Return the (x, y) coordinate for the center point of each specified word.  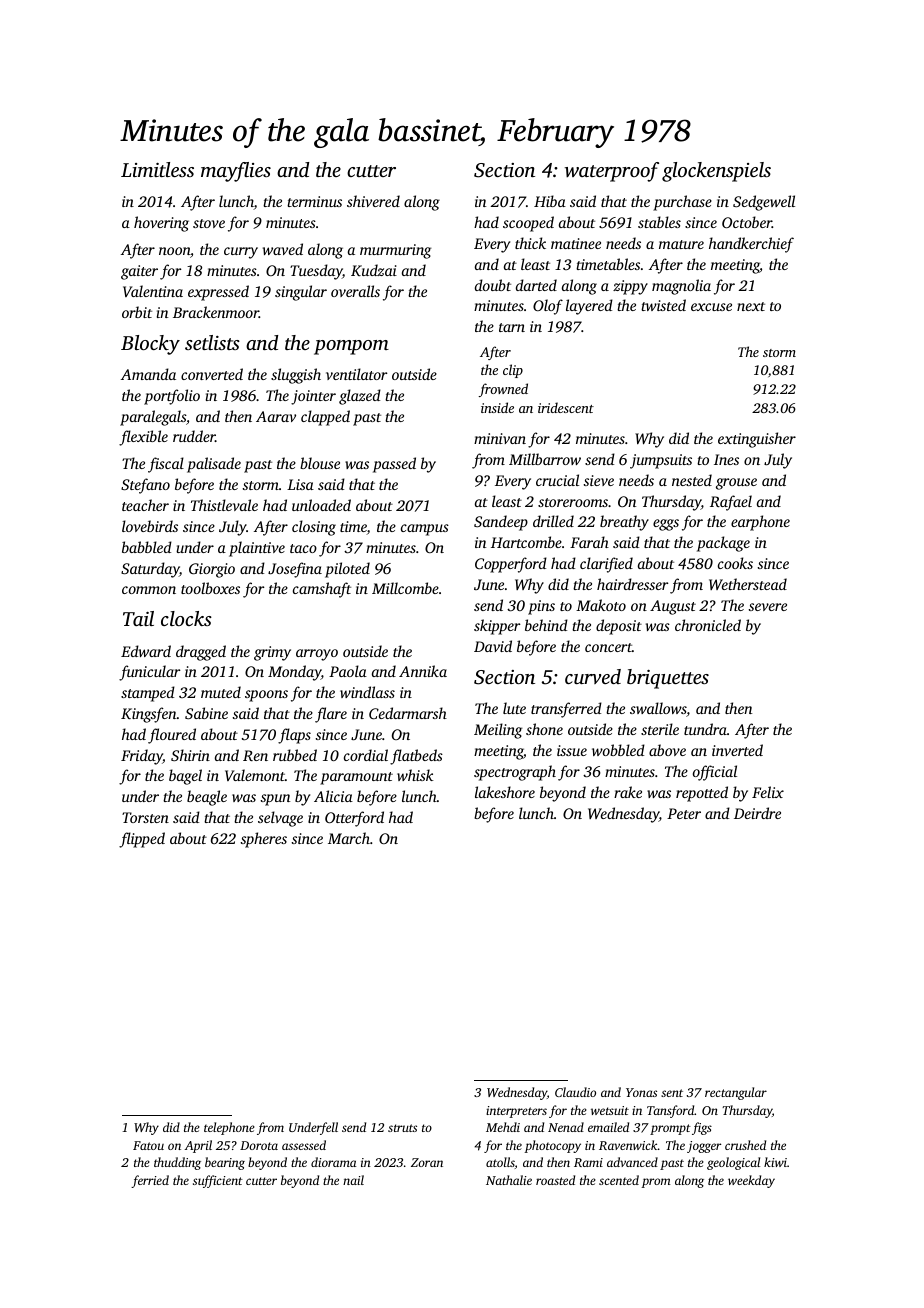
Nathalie (509, 1180)
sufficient (218, 1181)
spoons (266, 696)
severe (768, 607)
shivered (373, 201)
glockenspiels (716, 172)
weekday (751, 1181)
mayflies (236, 172)
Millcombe (405, 588)
